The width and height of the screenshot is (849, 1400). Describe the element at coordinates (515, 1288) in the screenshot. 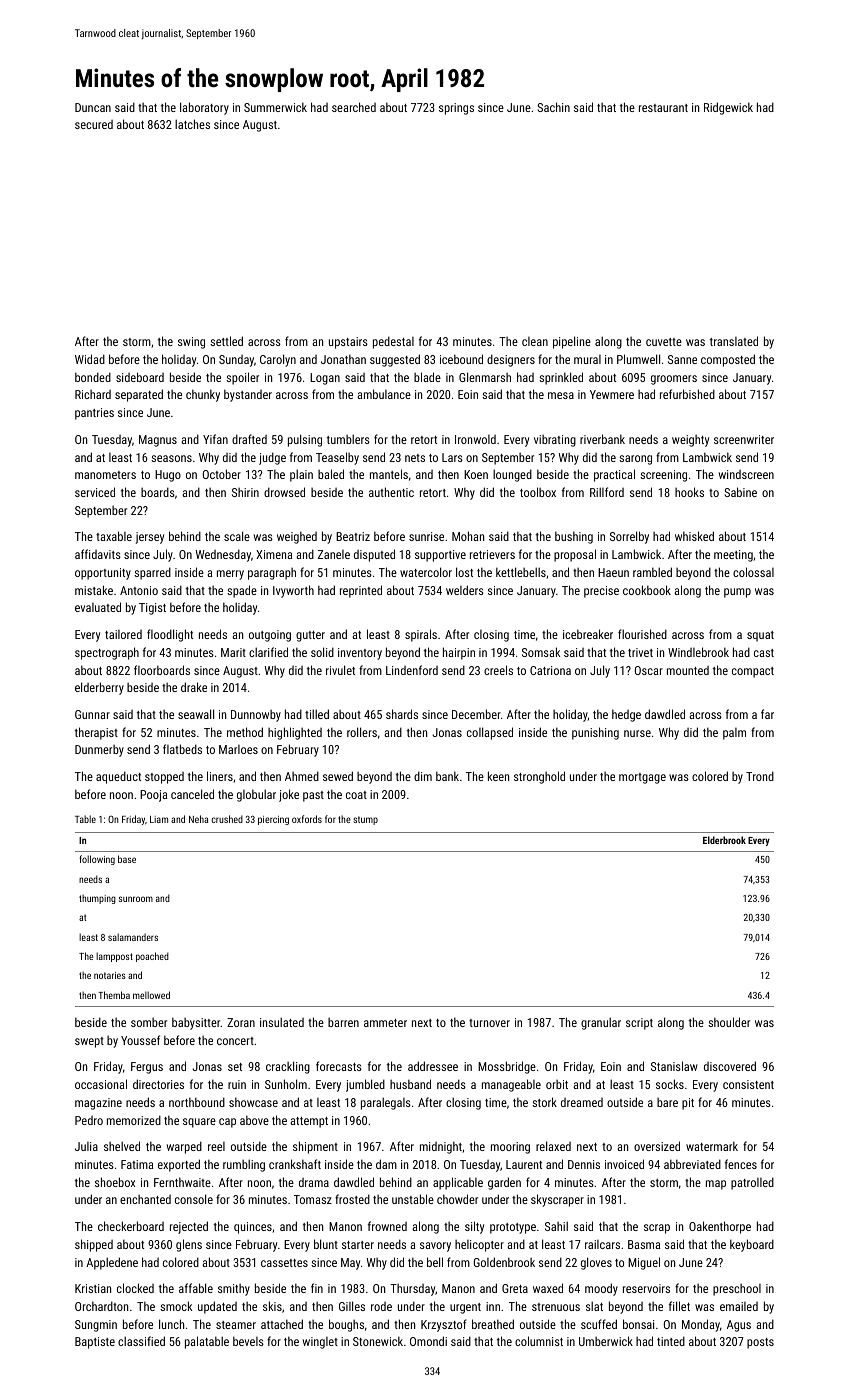

I see `Greta` at that location.
